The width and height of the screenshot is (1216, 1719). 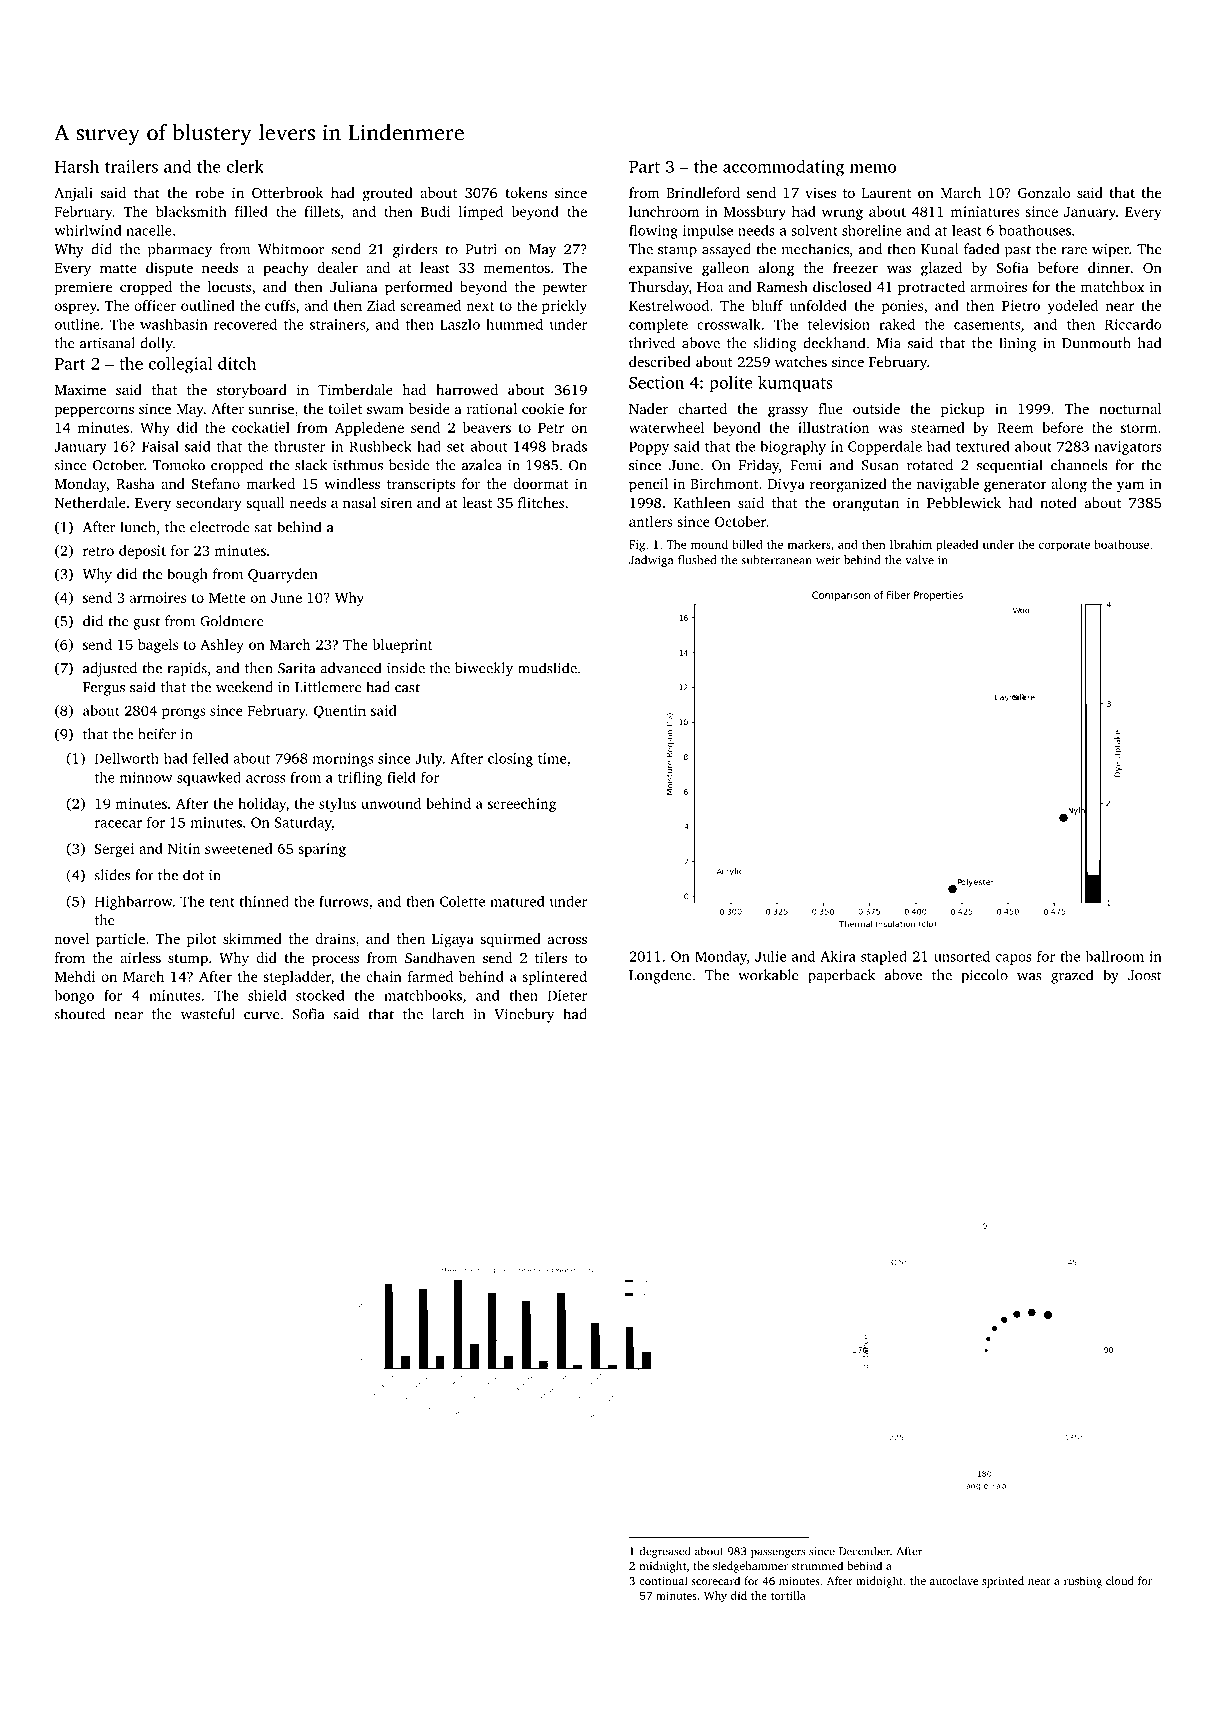 What do you see at coordinates (1120, 1580) in the screenshot?
I see `cloud` at bounding box center [1120, 1580].
